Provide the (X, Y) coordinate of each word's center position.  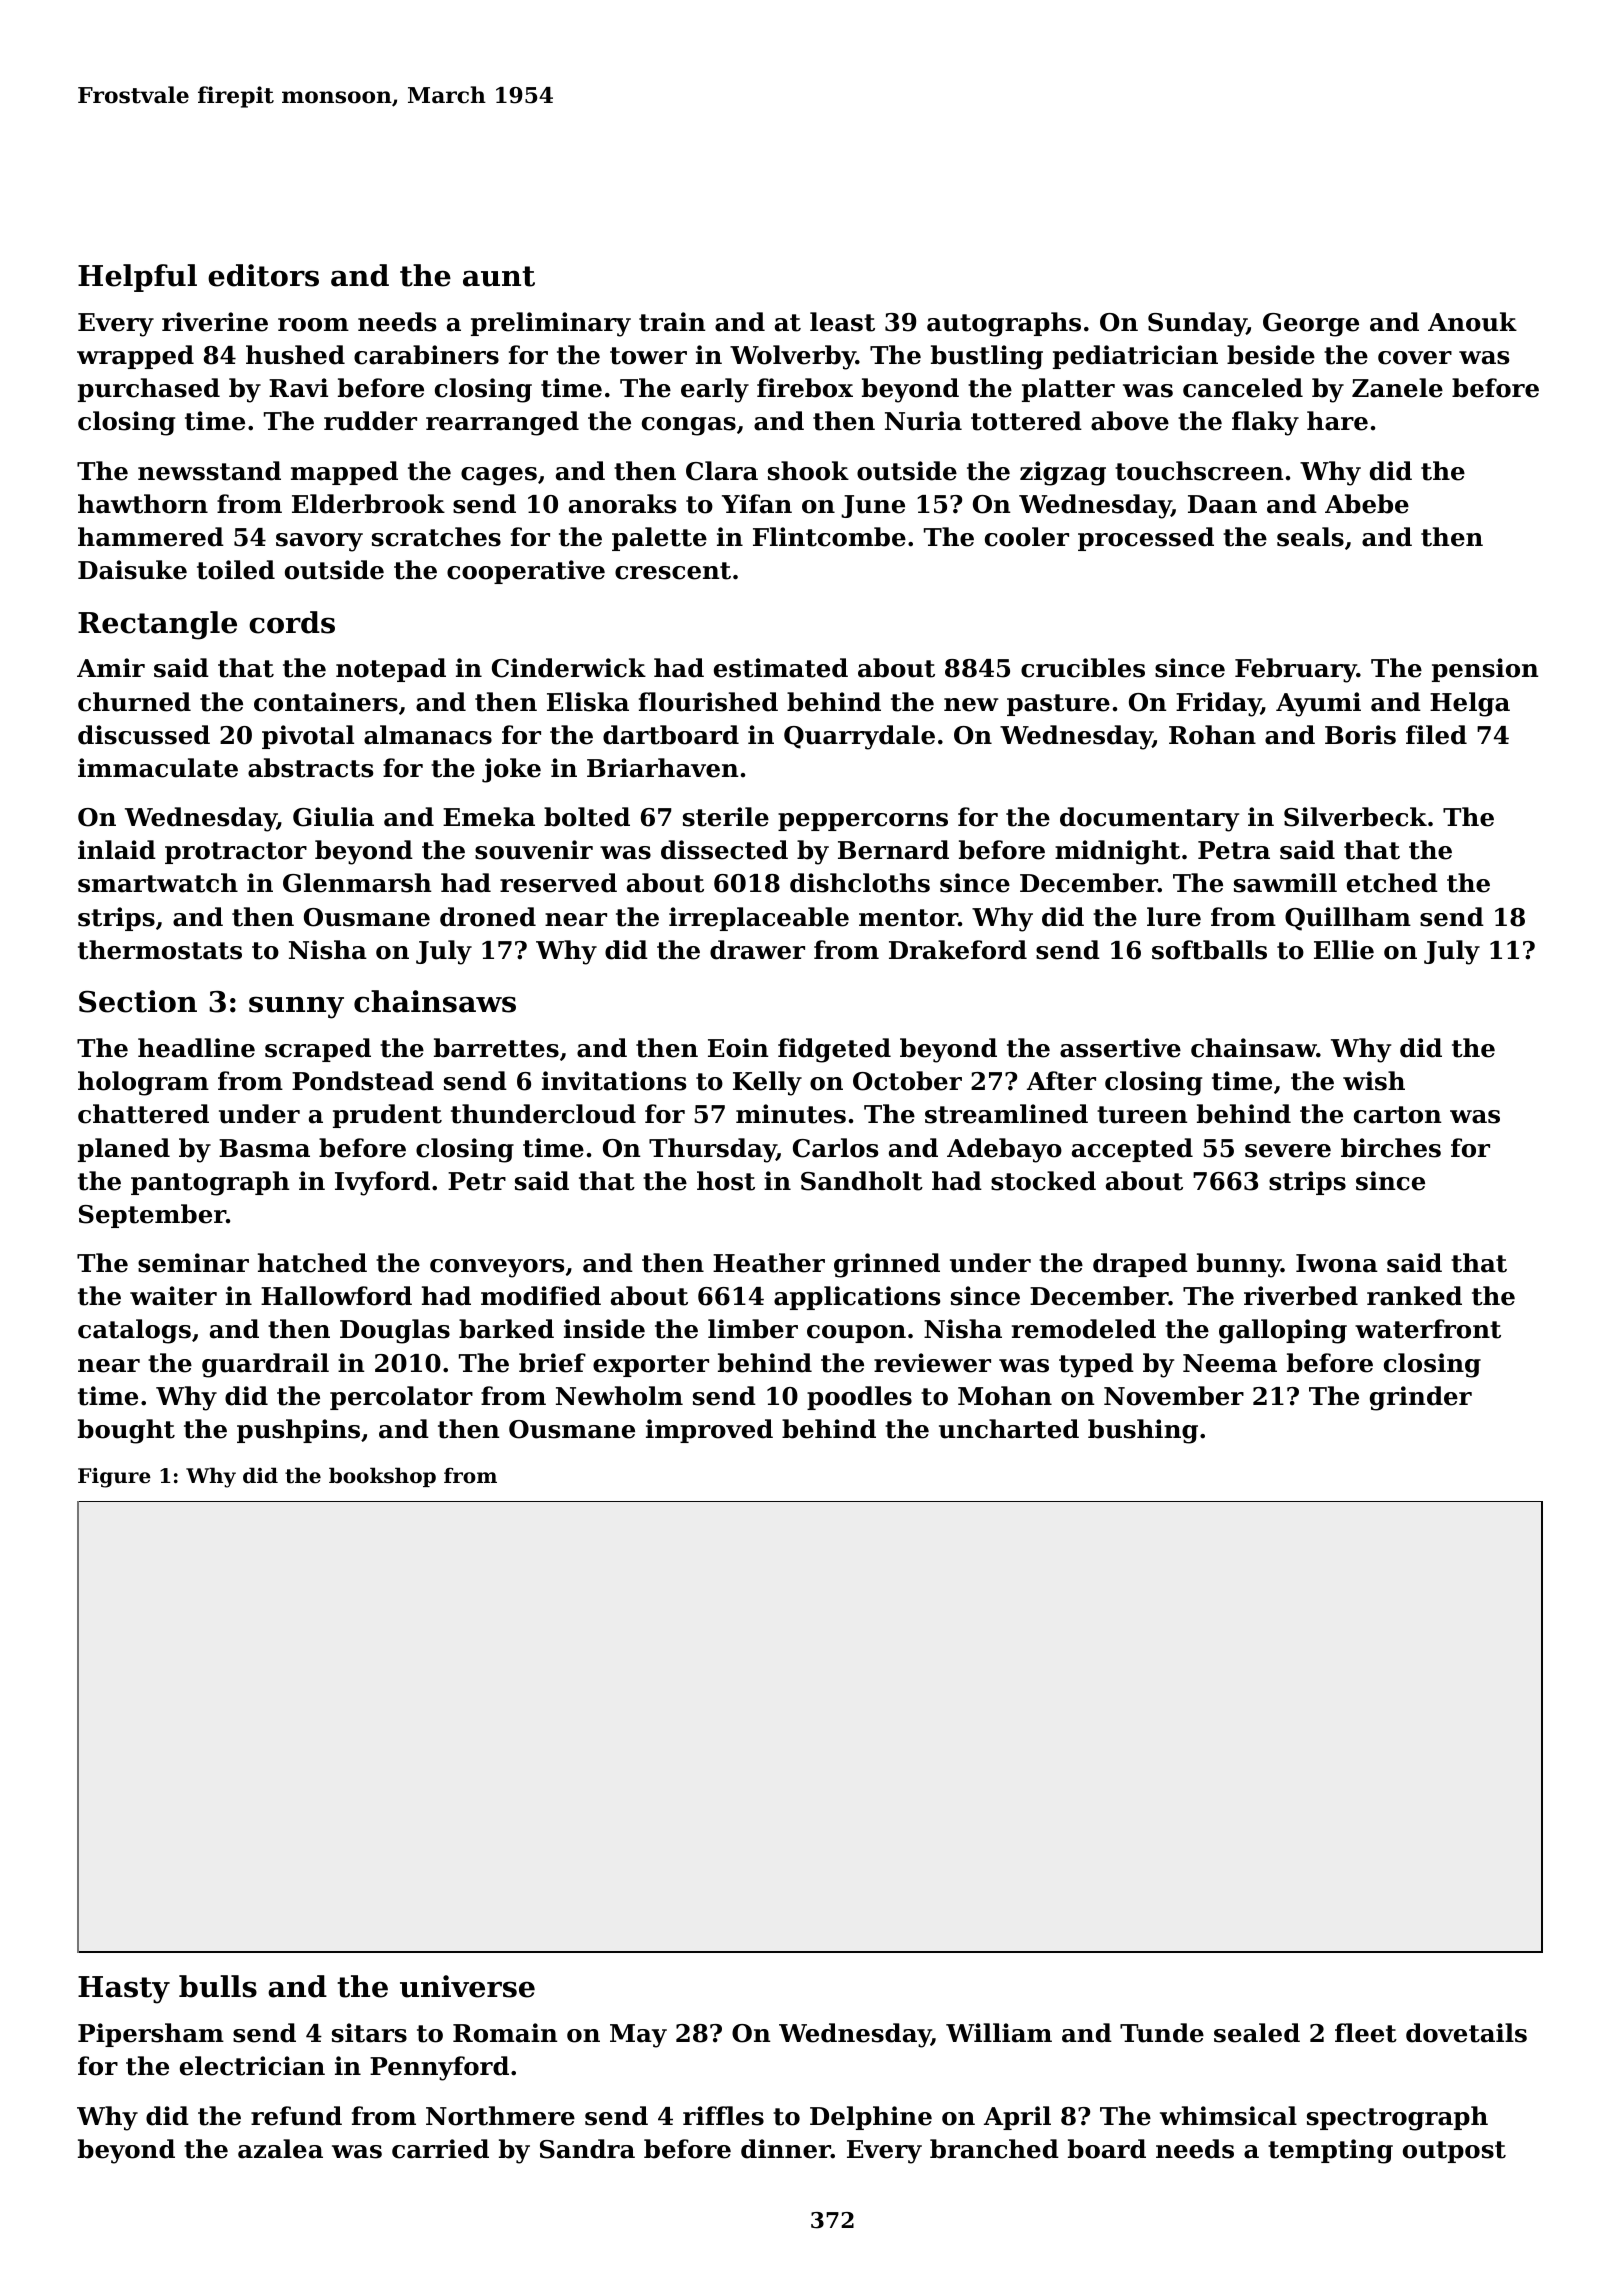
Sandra (587, 2149)
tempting (1330, 2151)
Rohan (1212, 735)
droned (488, 917)
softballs (1209, 950)
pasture (1058, 705)
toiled (236, 570)
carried (440, 2149)
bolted (587, 817)
